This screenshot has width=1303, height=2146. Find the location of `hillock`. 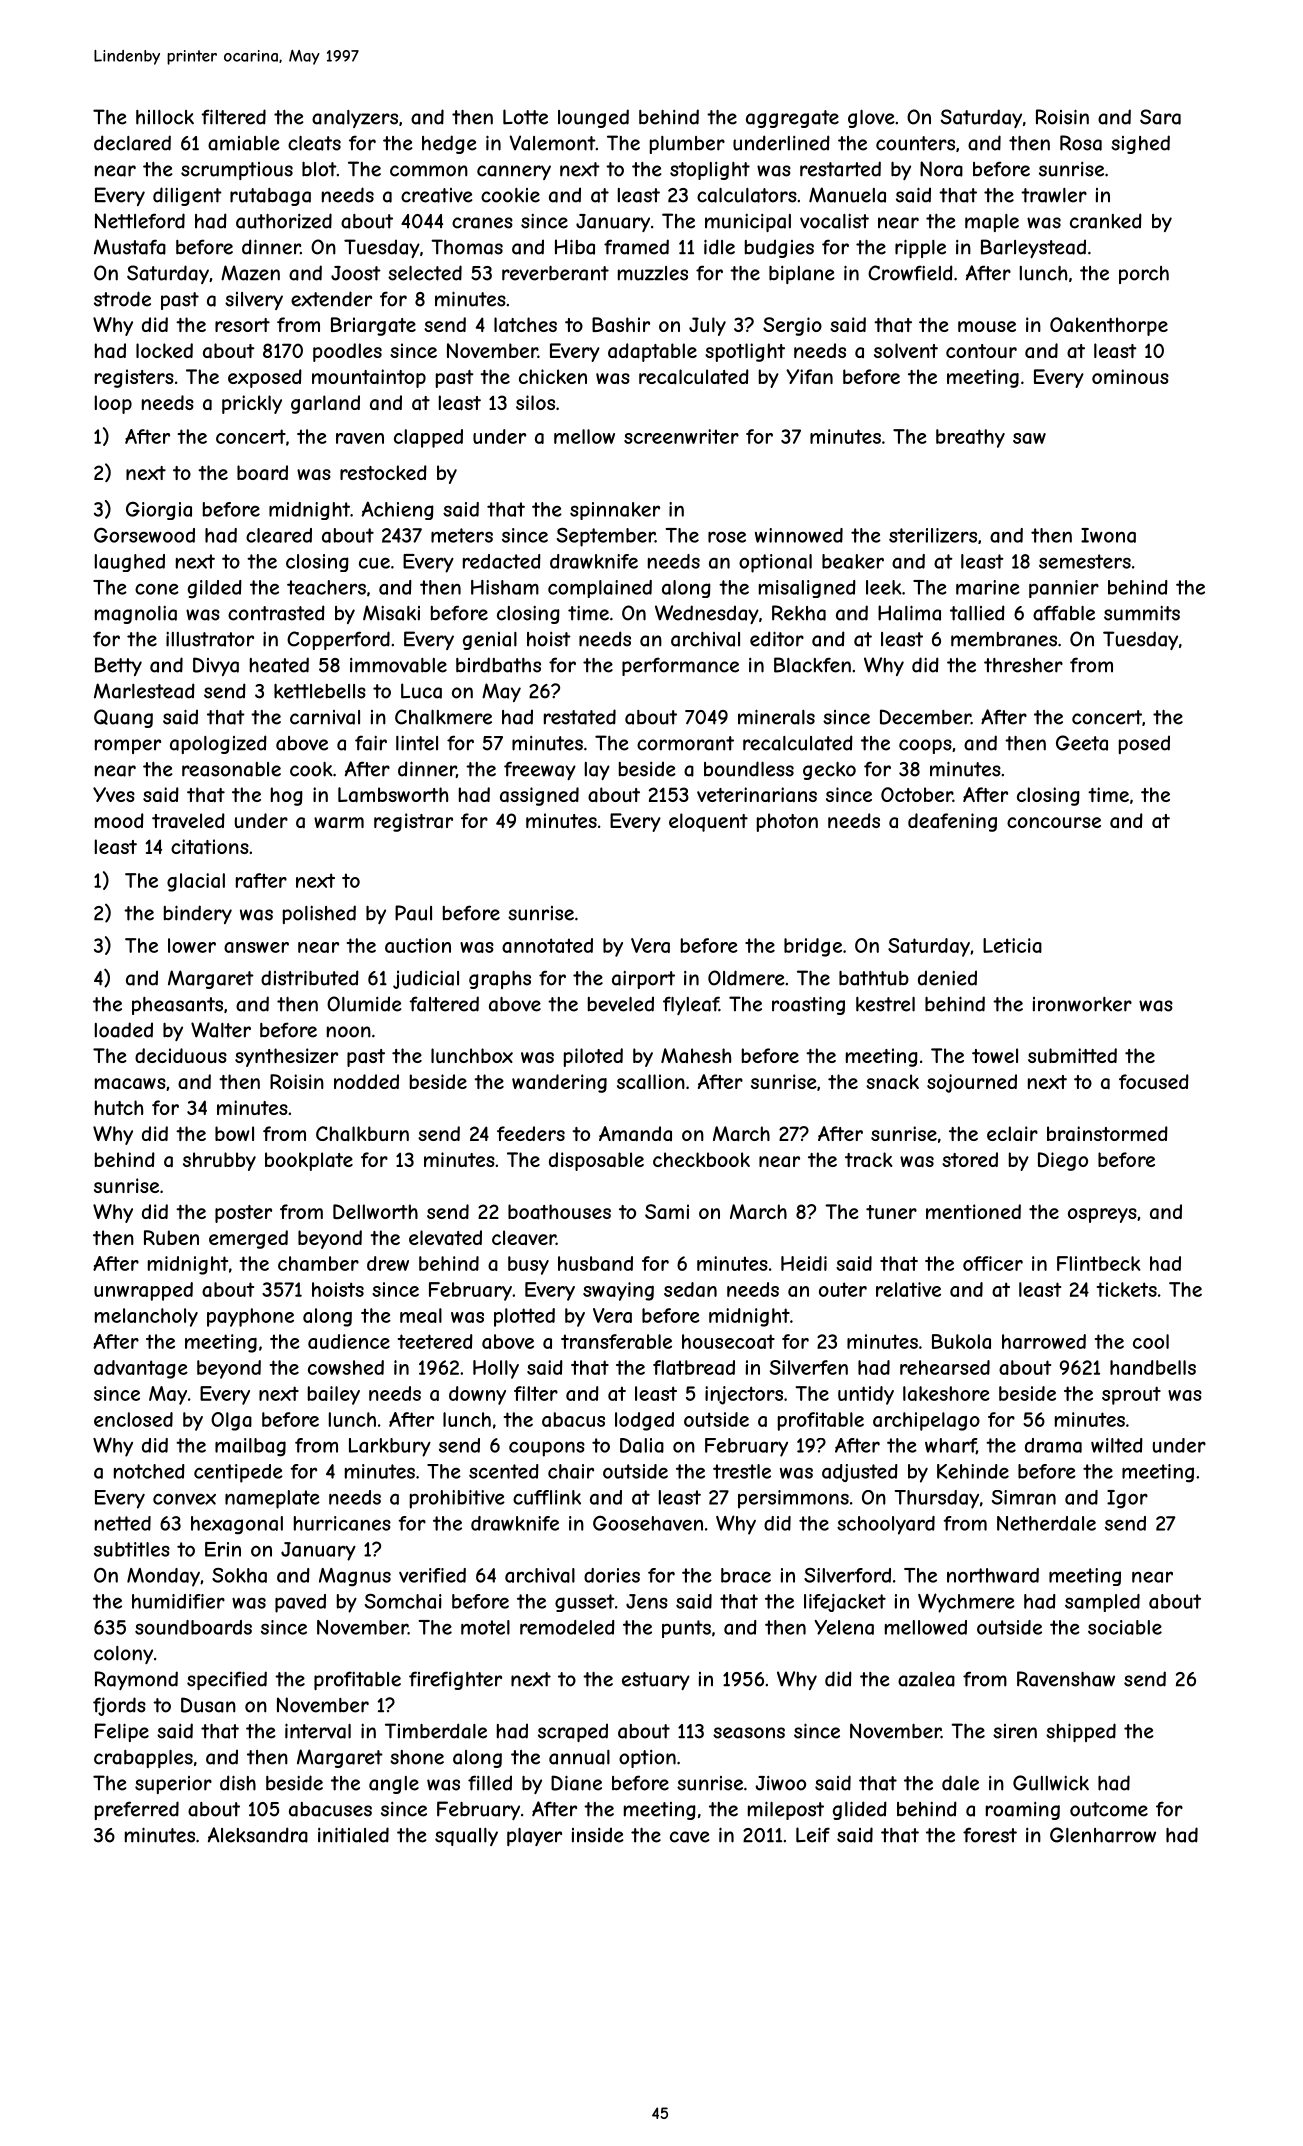

hillock is located at coordinates (165, 117).
